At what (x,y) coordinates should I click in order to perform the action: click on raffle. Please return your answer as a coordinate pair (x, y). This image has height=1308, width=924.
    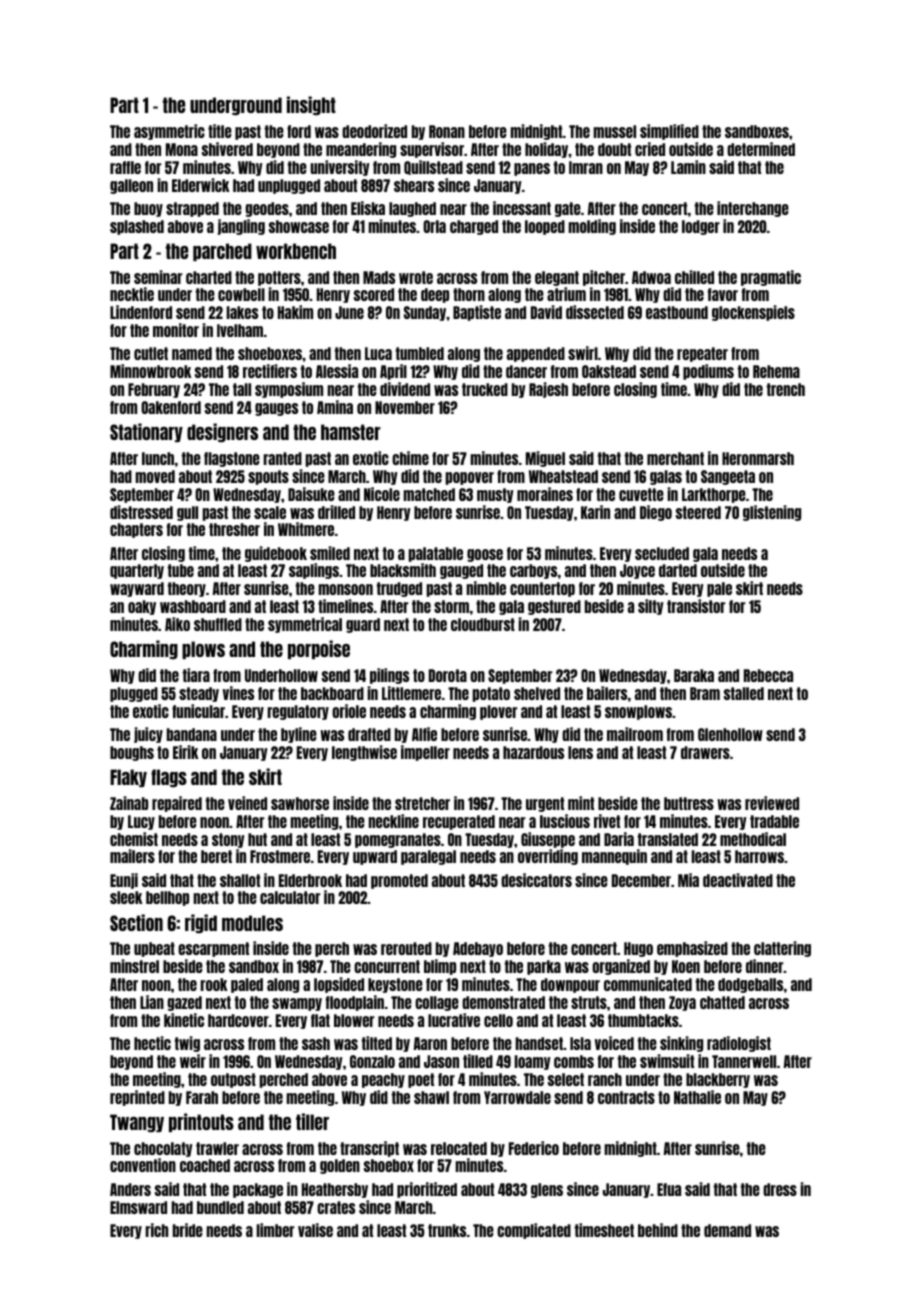
    Looking at the image, I should click on (125, 167).
